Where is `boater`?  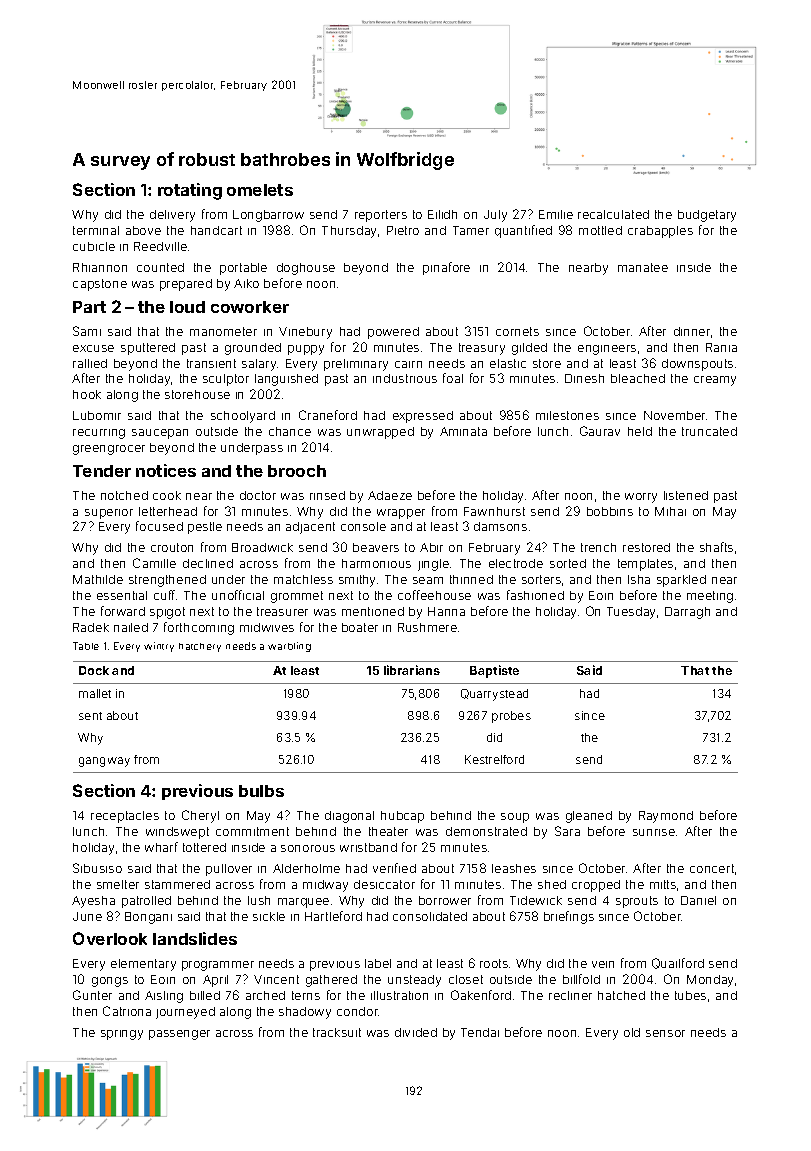
boater is located at coordinates (360, 627).
